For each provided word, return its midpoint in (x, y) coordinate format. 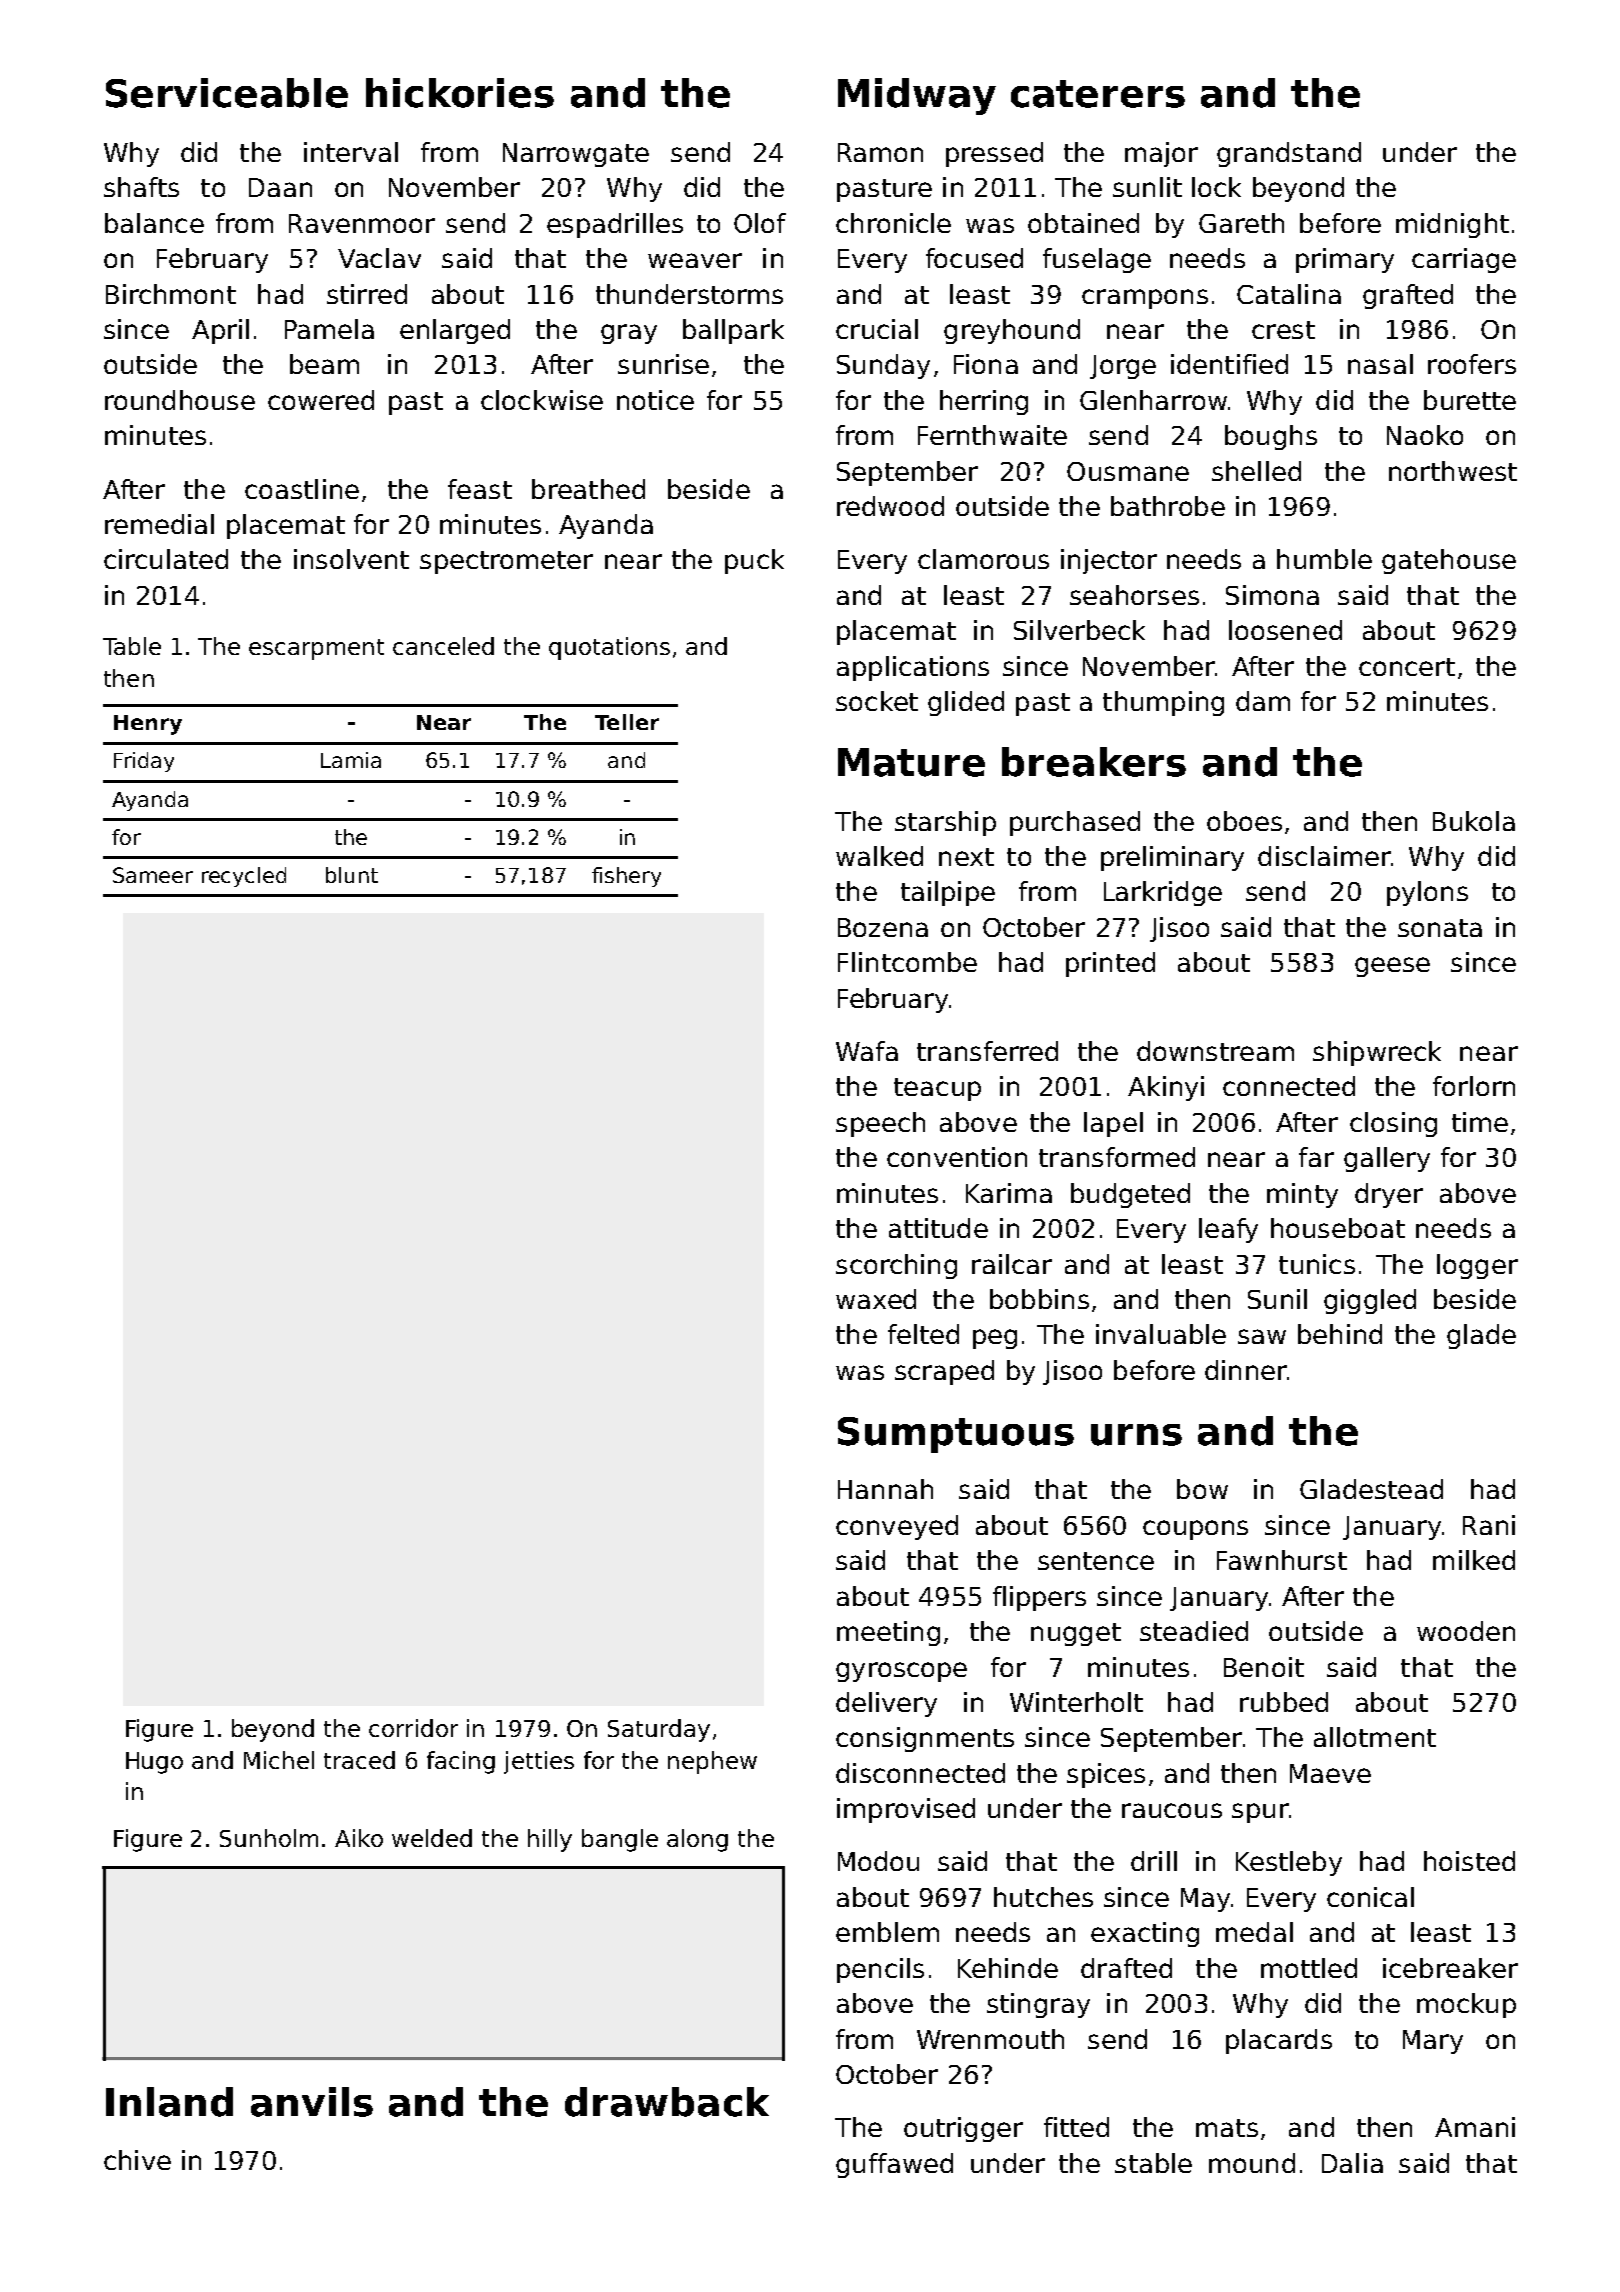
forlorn (1474, 1086)
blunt (352, 875)
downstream (1215, 1051)
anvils (312, 2102)
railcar (1012, 1264)
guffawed (894, 2165)
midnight (1452, 225)
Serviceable (227, 93)
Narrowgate (576, 155)
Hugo (154, 1763)
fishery (626, 877)
